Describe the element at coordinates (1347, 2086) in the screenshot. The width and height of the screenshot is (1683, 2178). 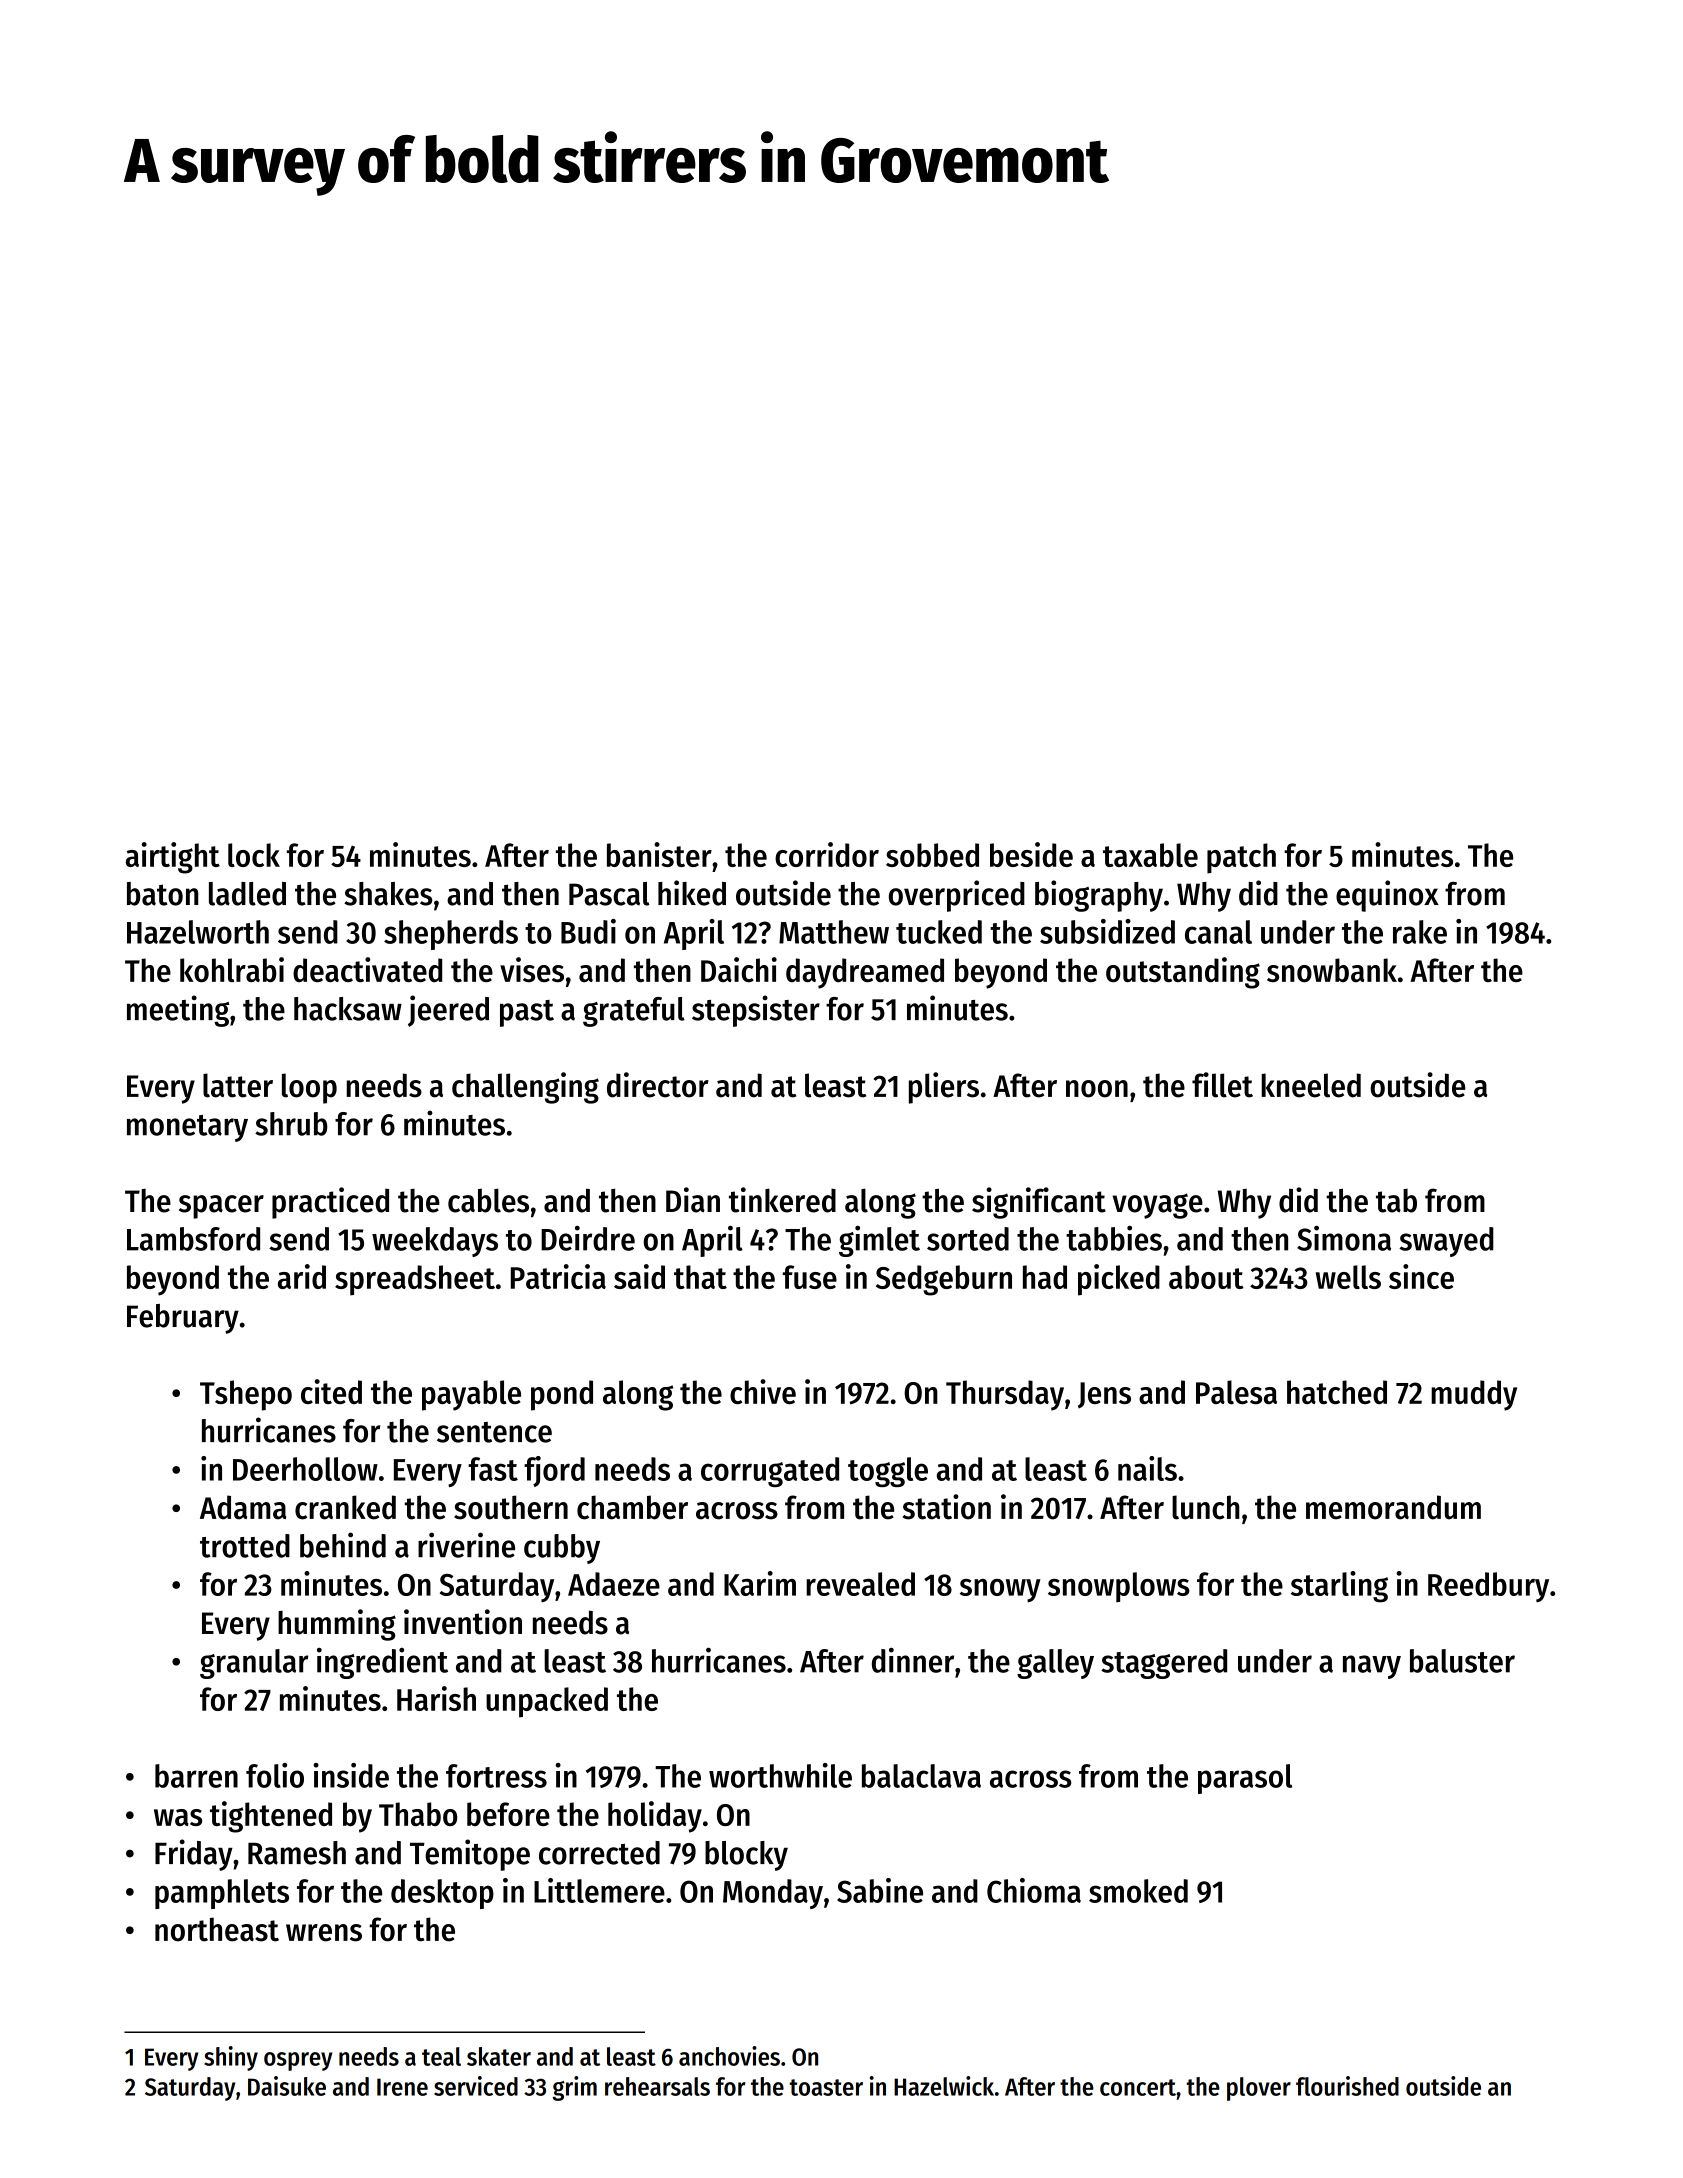
I see `flourished` at that location.
